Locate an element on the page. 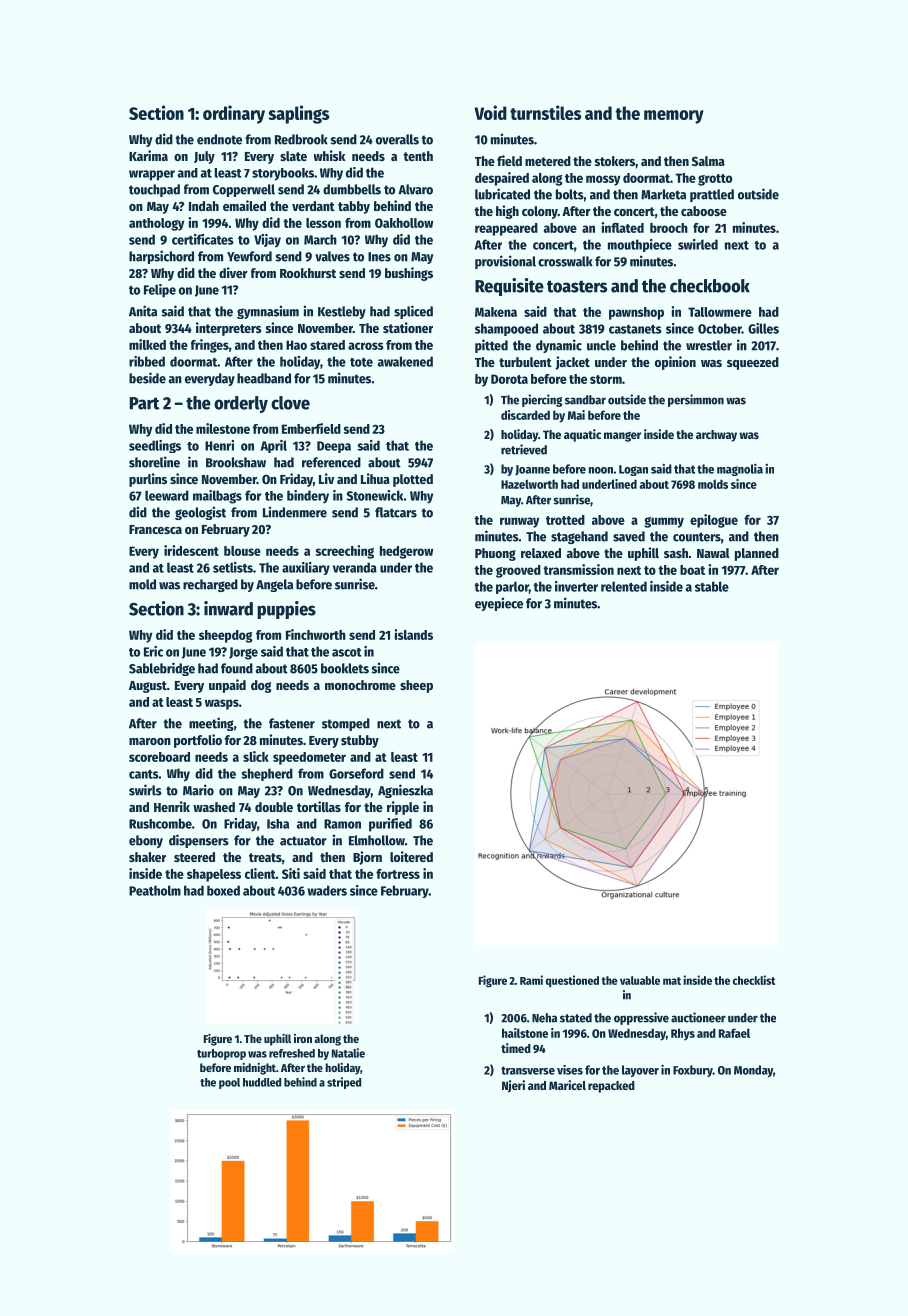  Foxbury is located at coordinates (693, 1071).
